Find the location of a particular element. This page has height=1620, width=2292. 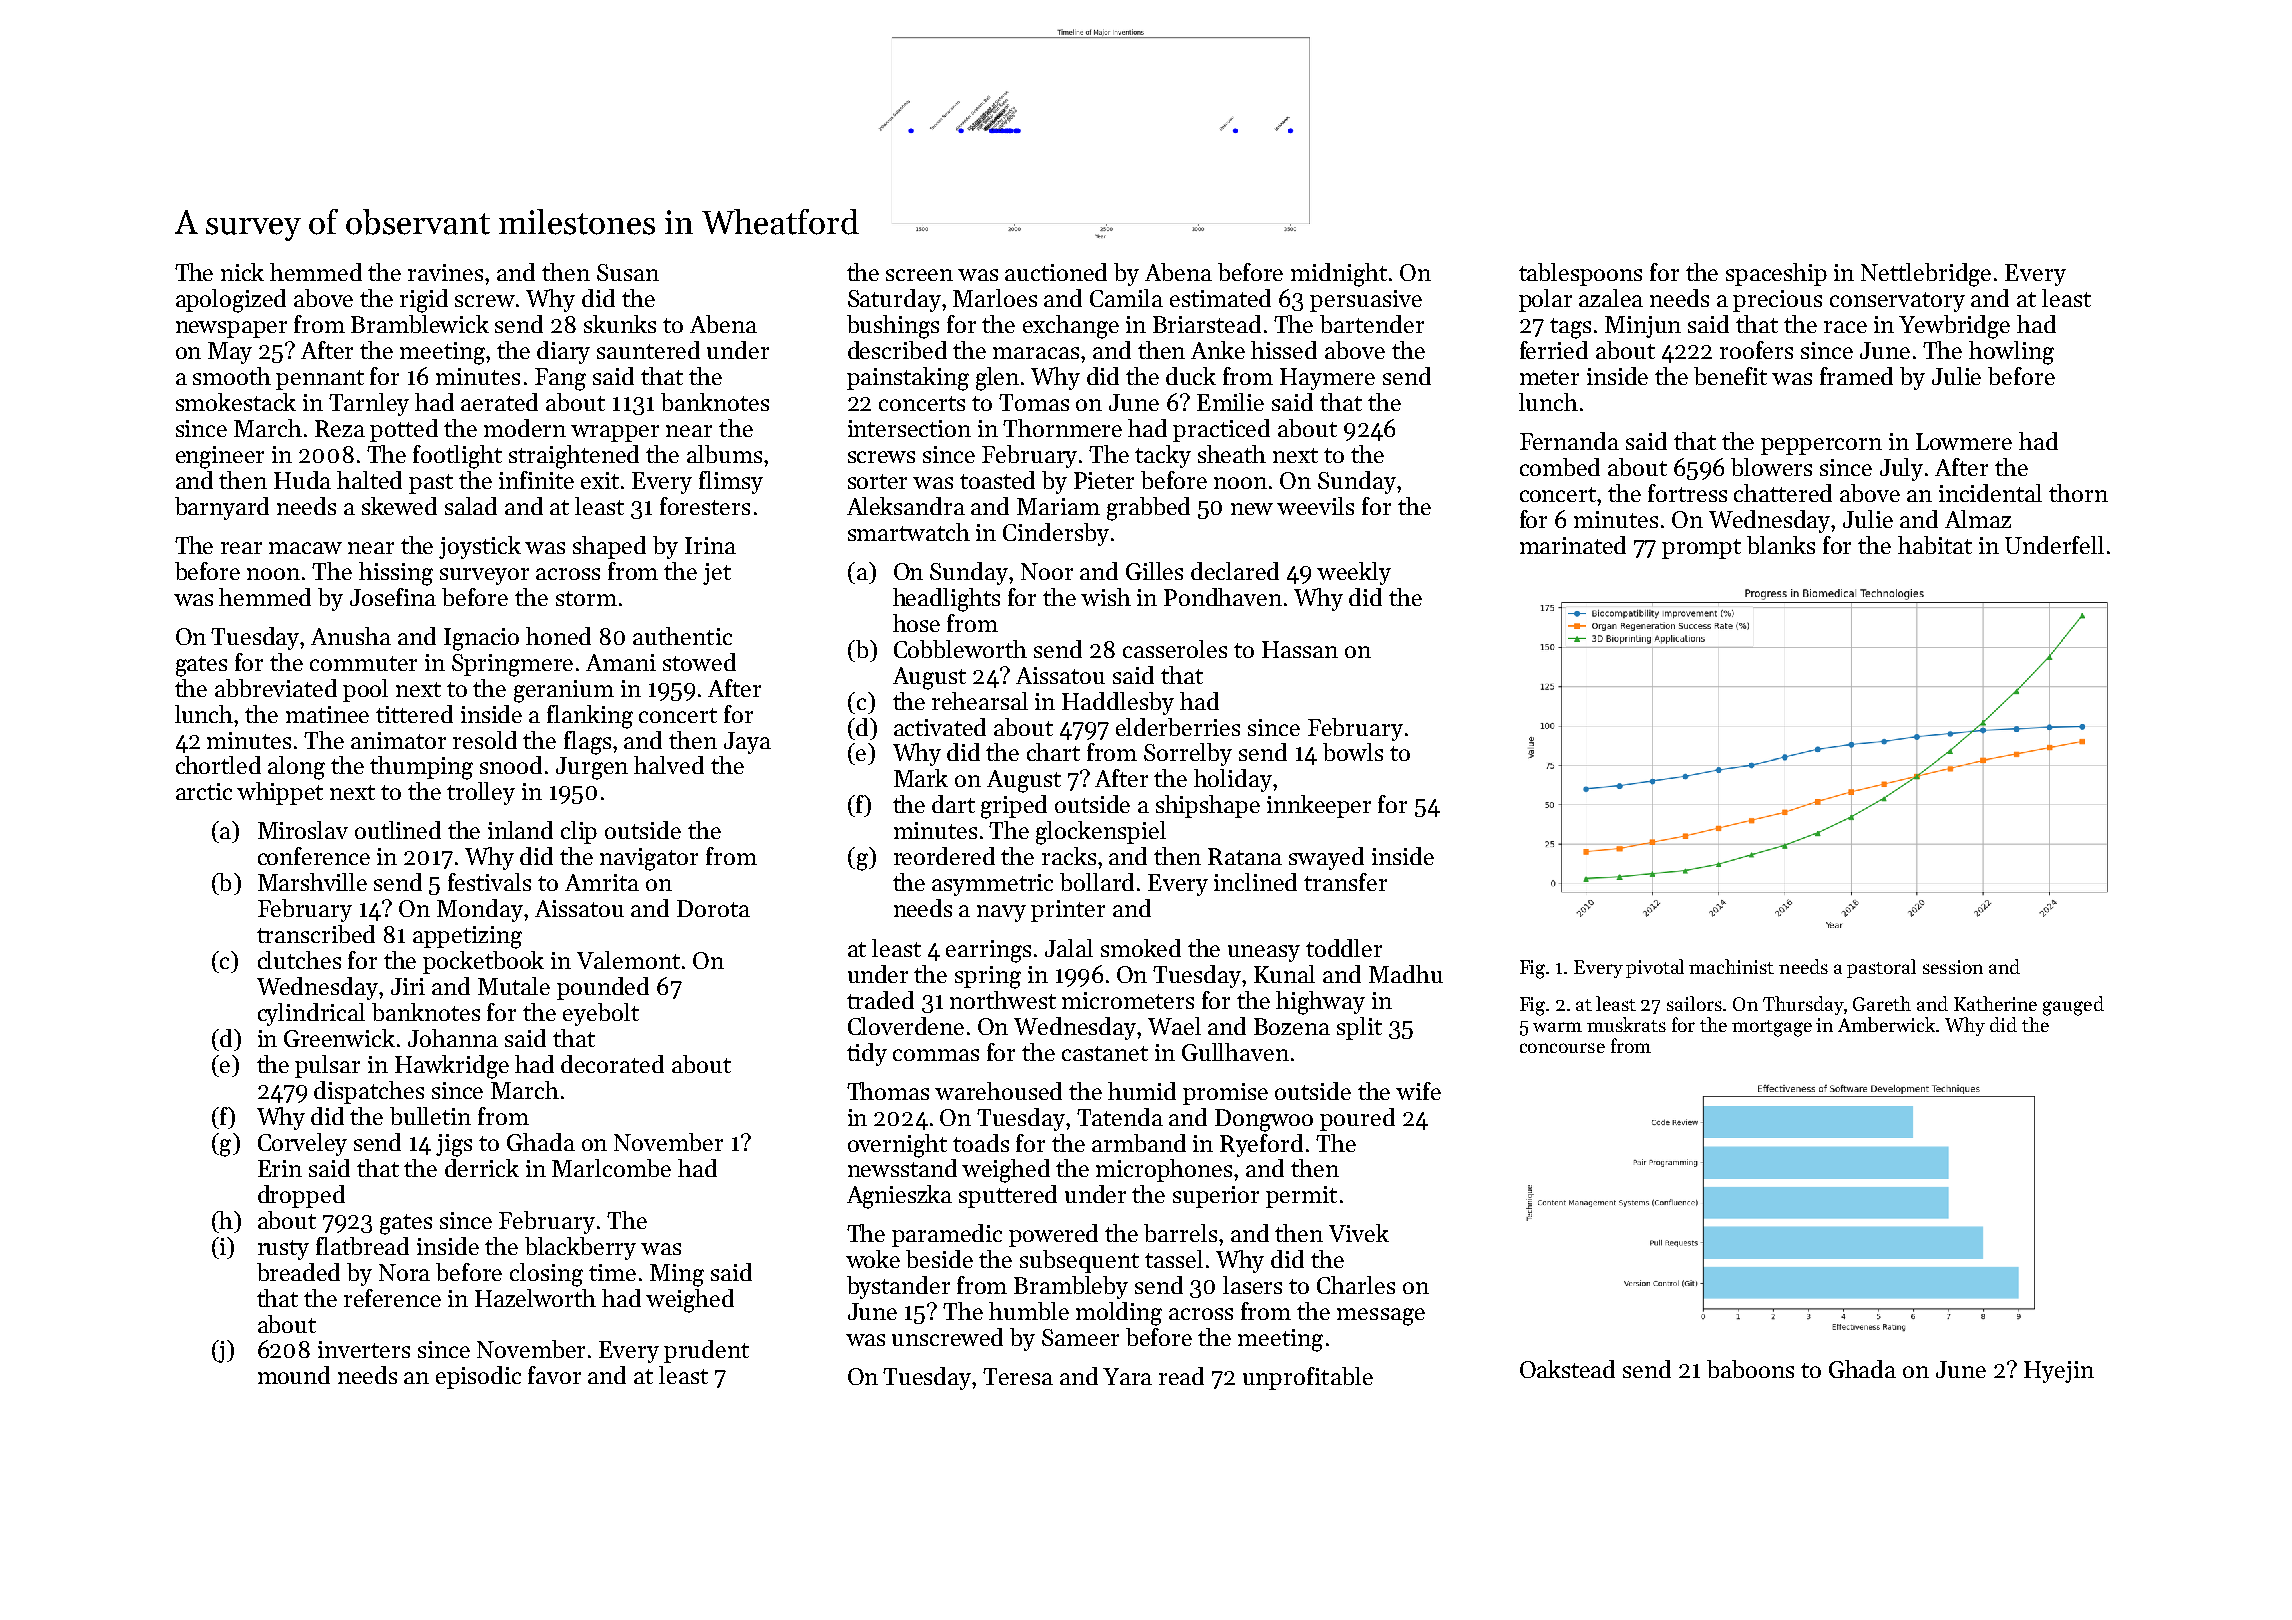

Teresa is located at coordinates (1018, 1376).
